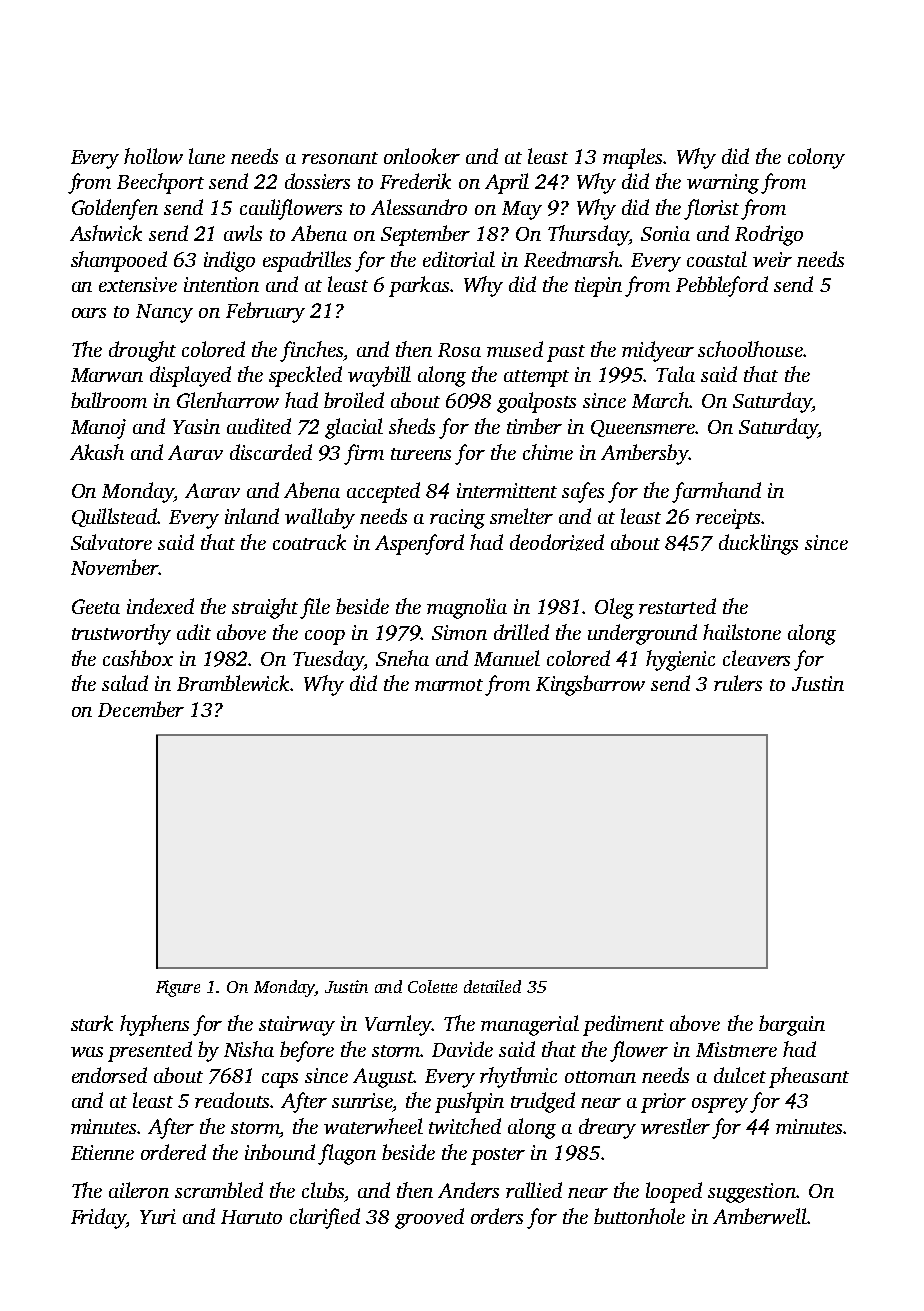 The width and height of the image is (924, 1311). Describe the element at coordinates (639, 1216) in the image. I see `buttonhole` at that location.
